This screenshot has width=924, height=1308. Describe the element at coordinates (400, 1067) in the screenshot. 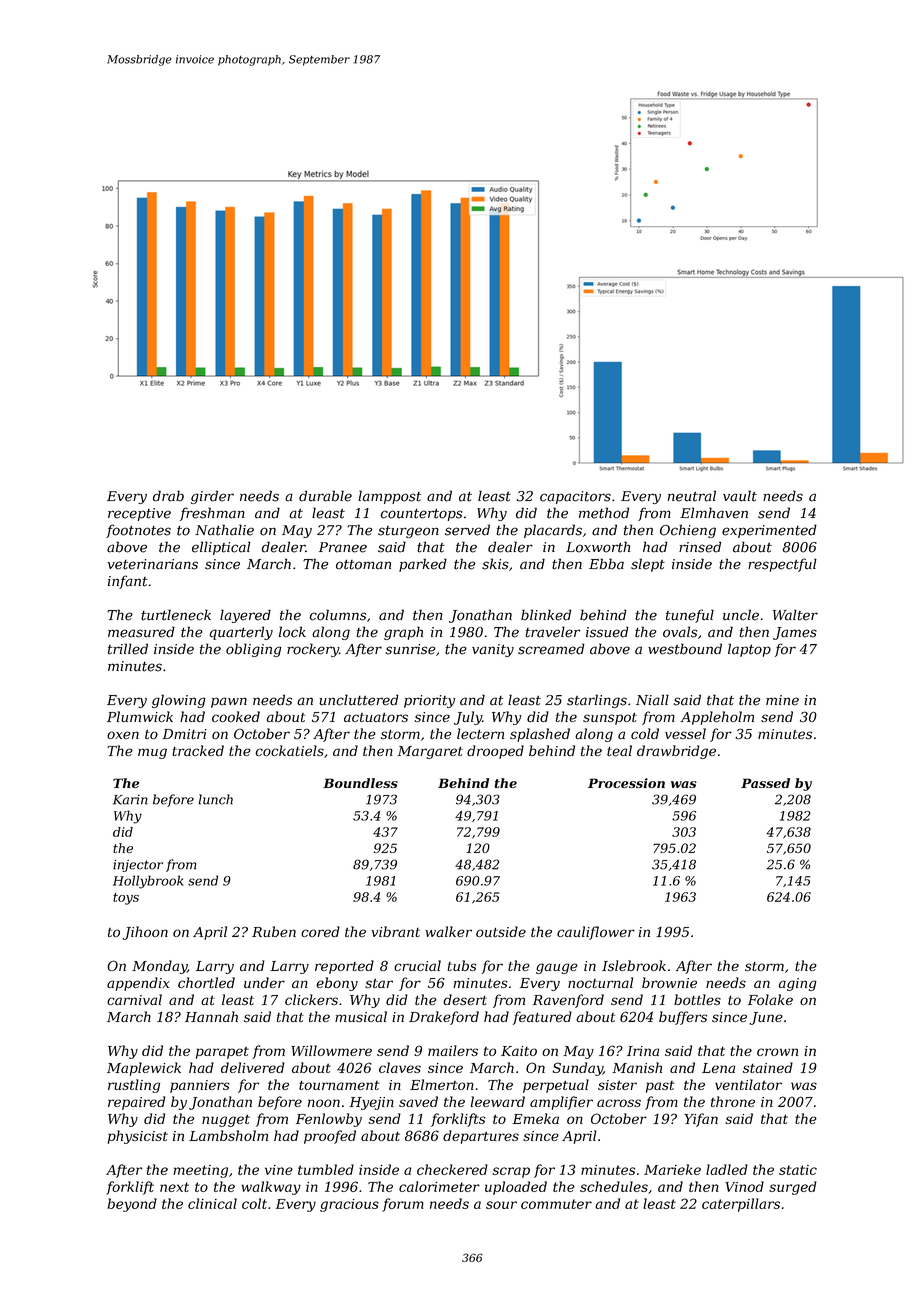

I see `claves` at that location.
